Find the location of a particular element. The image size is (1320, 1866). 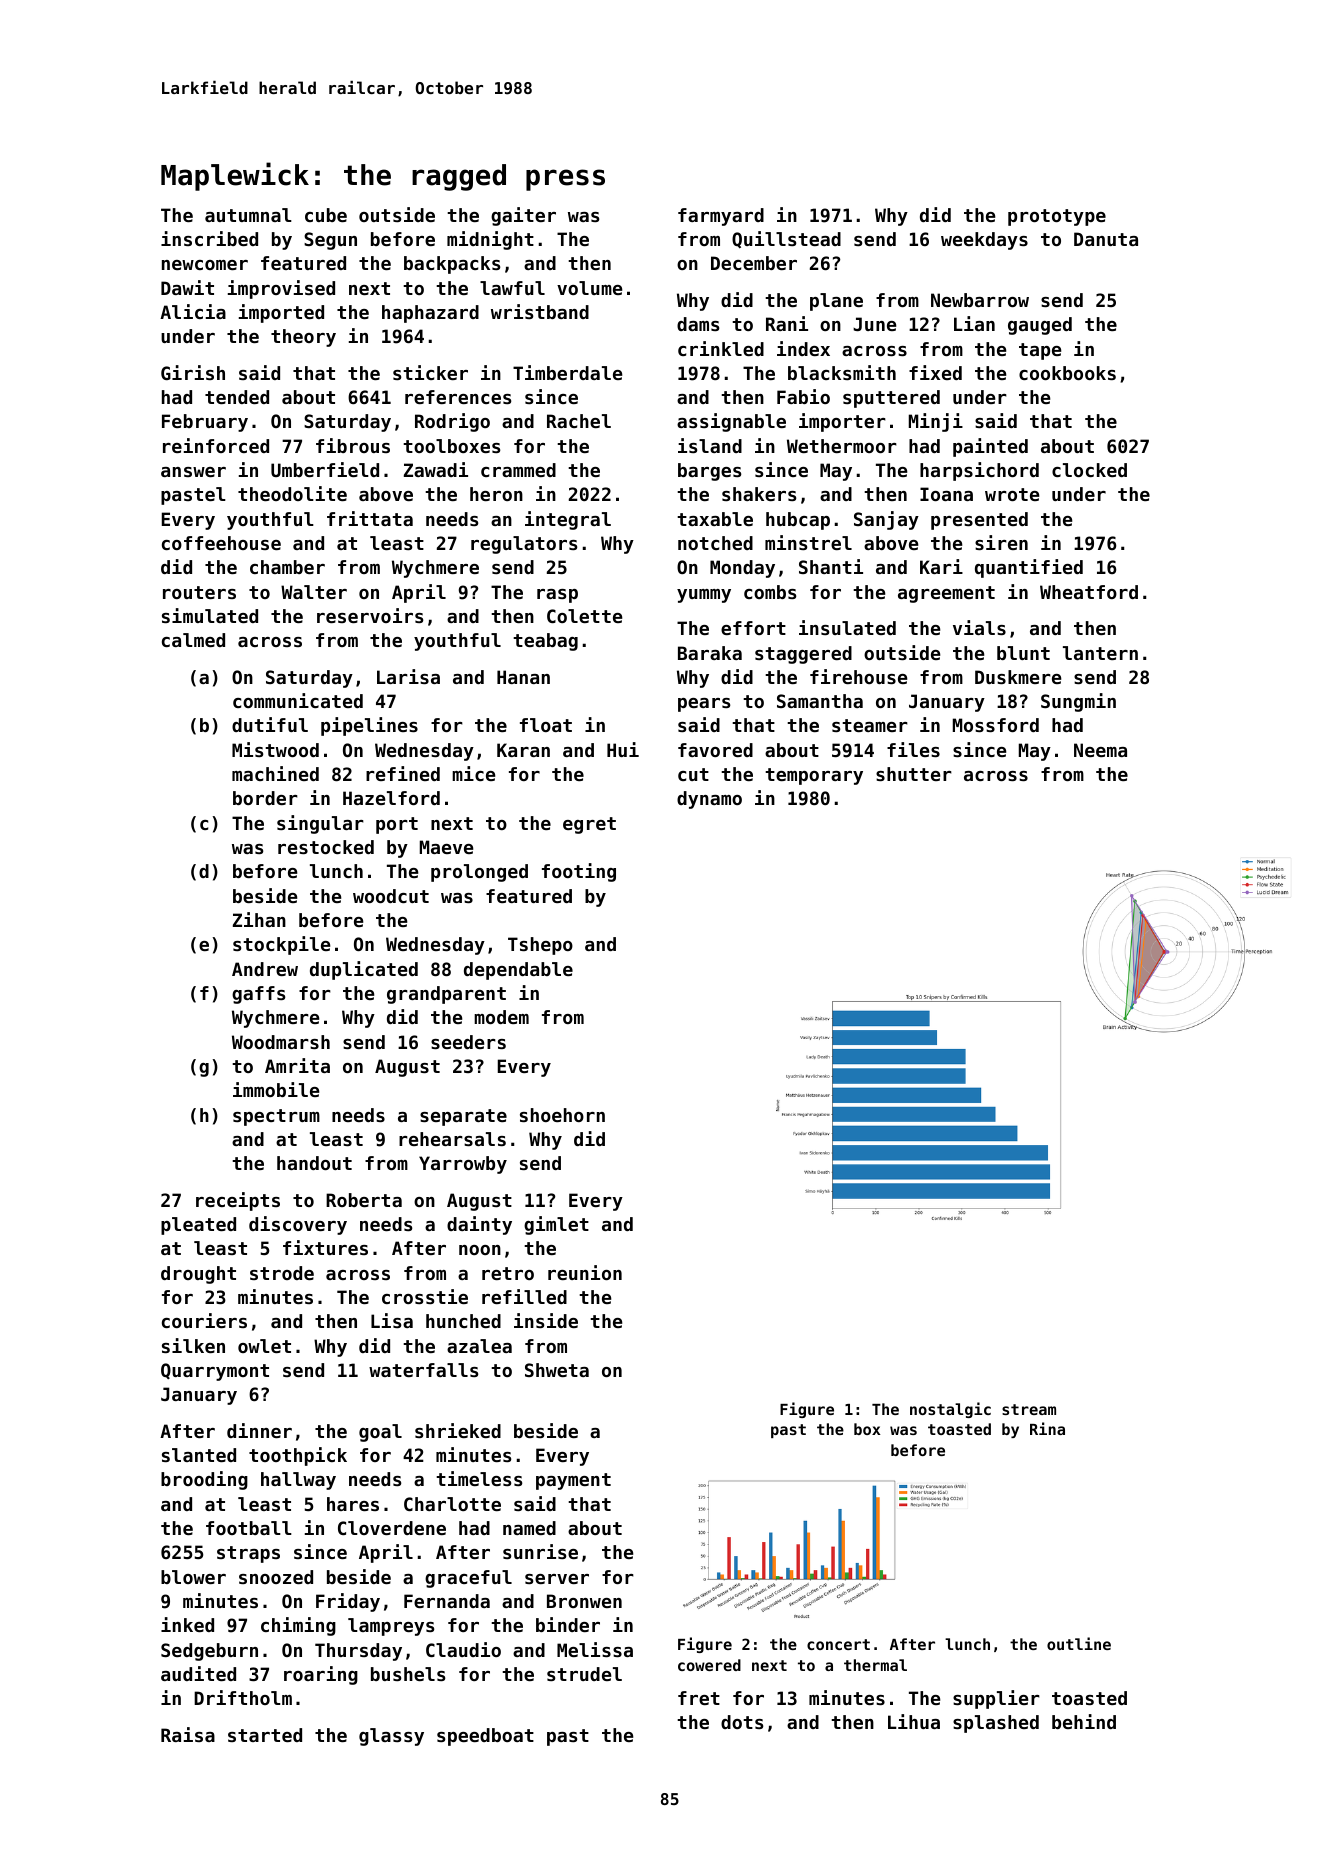

duplicated is located at coordinates (364, 970).
